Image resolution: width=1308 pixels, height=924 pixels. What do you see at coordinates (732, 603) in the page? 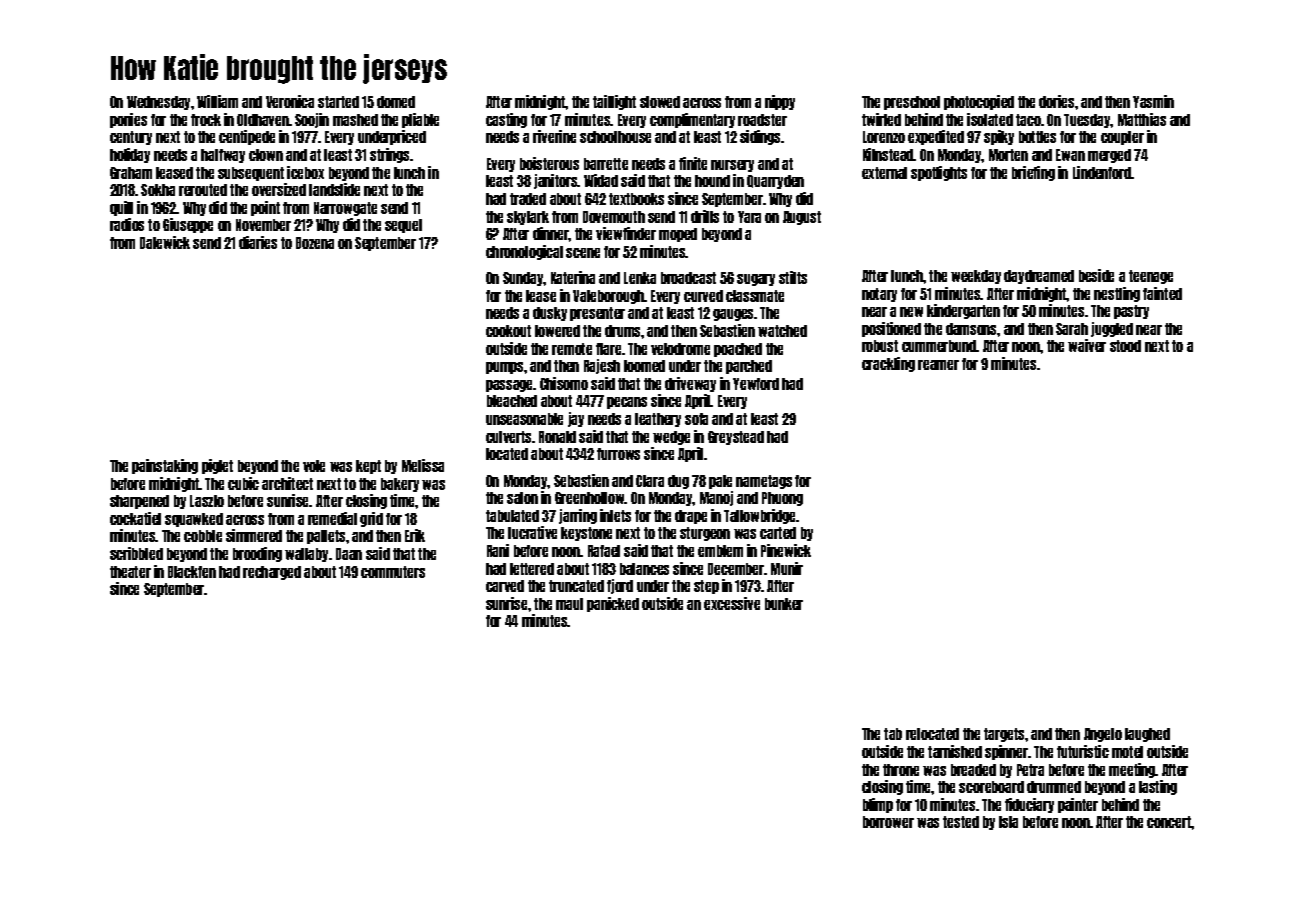
I see `excessive` at bounding box center [732, 603].
